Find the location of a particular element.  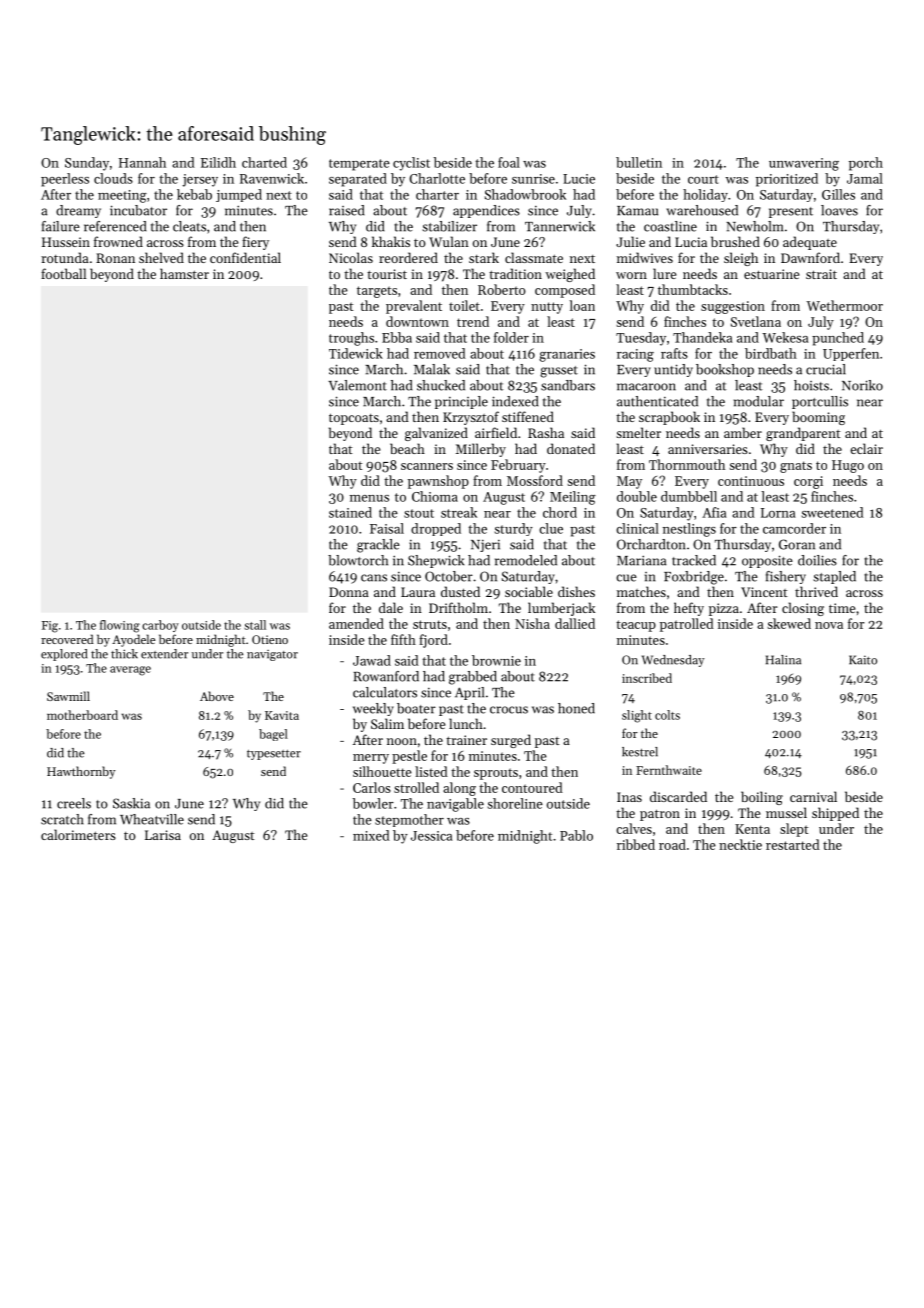

typesetter is located at coordinates (274, 755).
